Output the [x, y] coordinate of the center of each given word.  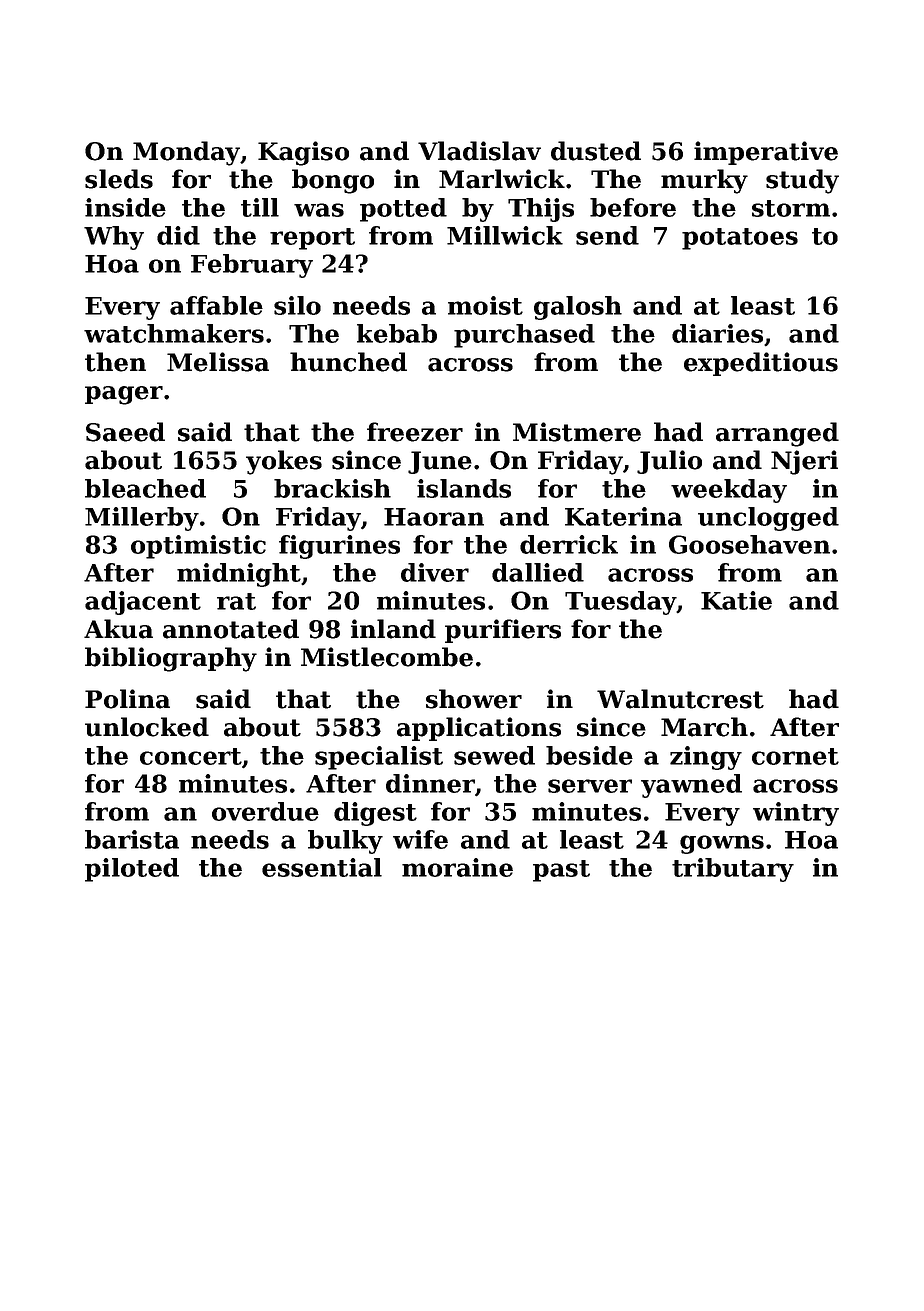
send [607, 235]
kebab [397, 333]
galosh [578, 308]
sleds [119, 179]
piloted [132, 870]
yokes [284, 462]
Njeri [804, 462]
